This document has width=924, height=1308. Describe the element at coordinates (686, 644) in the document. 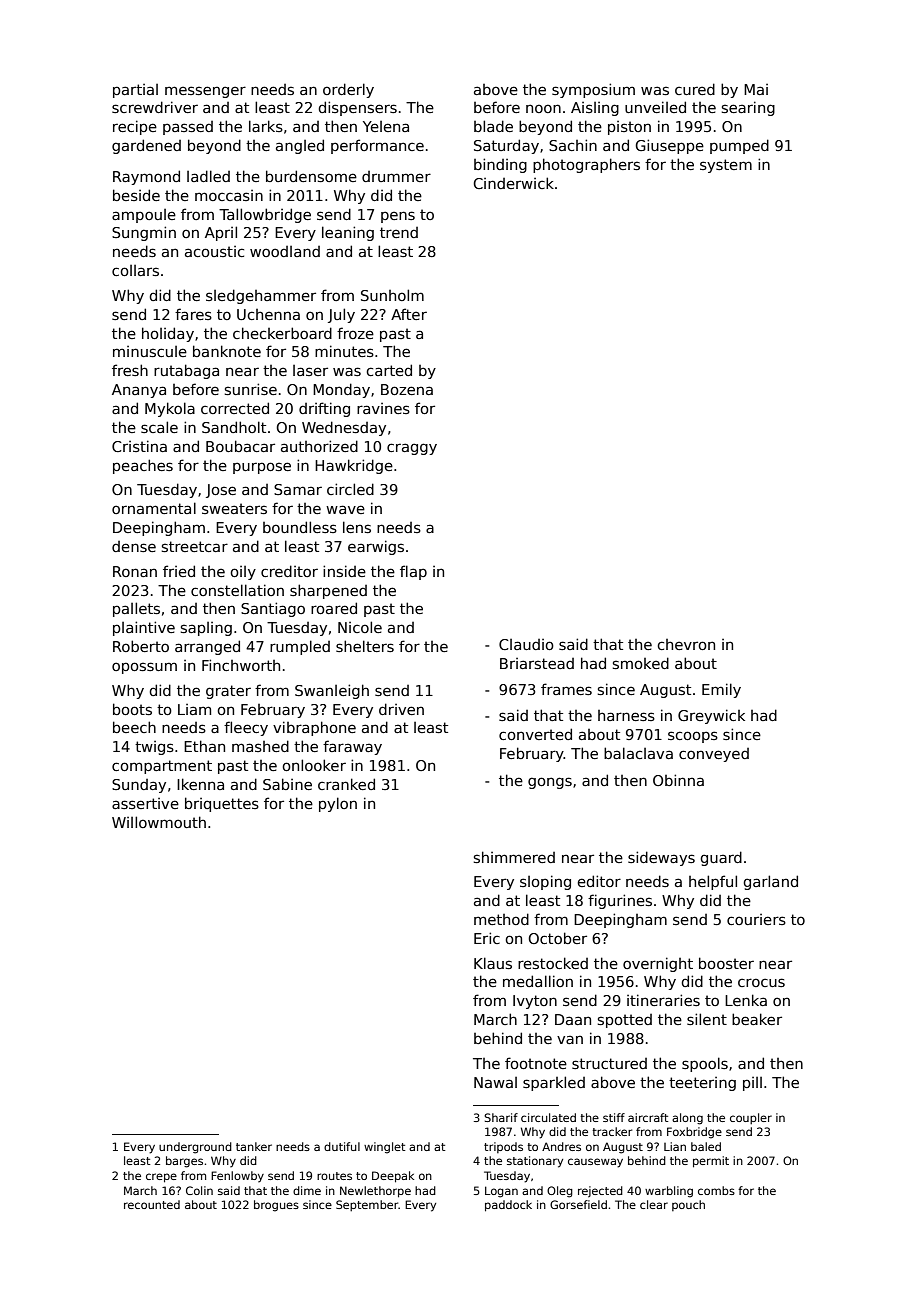

I see `chevron` at that location.
